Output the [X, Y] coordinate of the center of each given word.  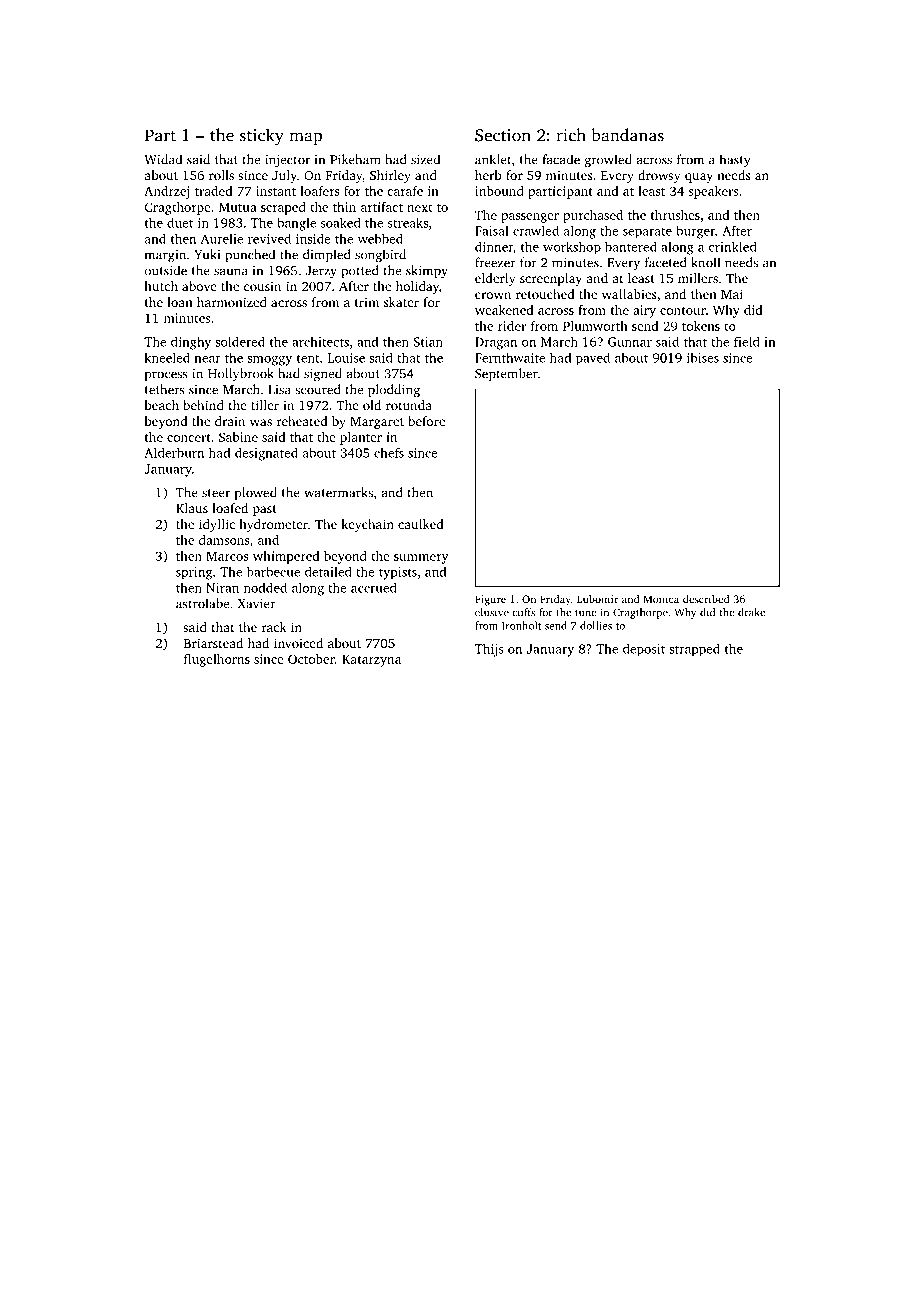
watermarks [338, 492]
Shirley [390, 176]
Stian [428, 342]
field [747, 342]
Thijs [489, 650]
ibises [703, 357]
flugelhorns [217, 660]
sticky [262, 136]
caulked [421, 524]
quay [699, 178]
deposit [644, 650]
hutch [161, 286]
